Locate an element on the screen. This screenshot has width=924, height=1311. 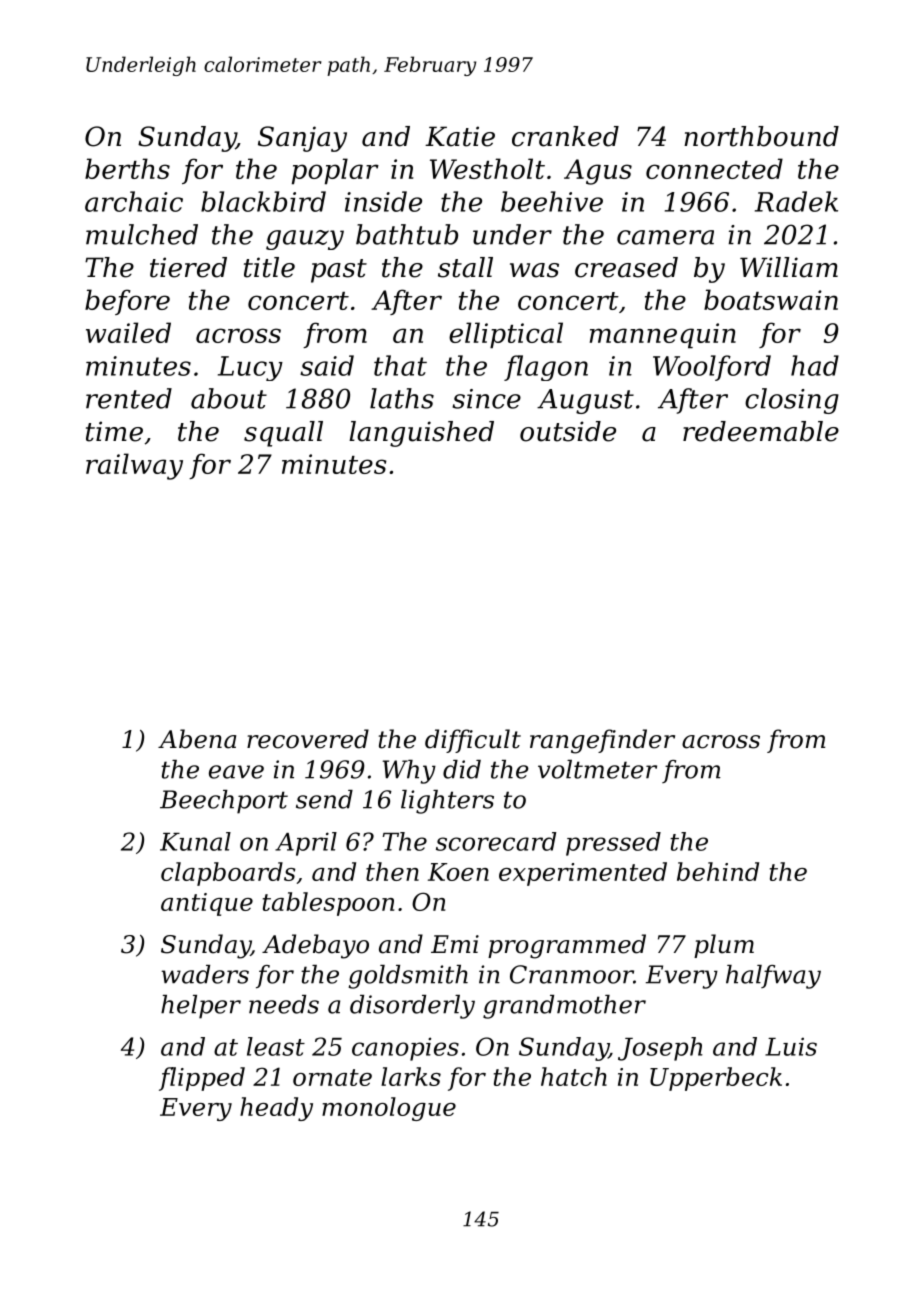
scorecard is located at coordinates (496, 841).
